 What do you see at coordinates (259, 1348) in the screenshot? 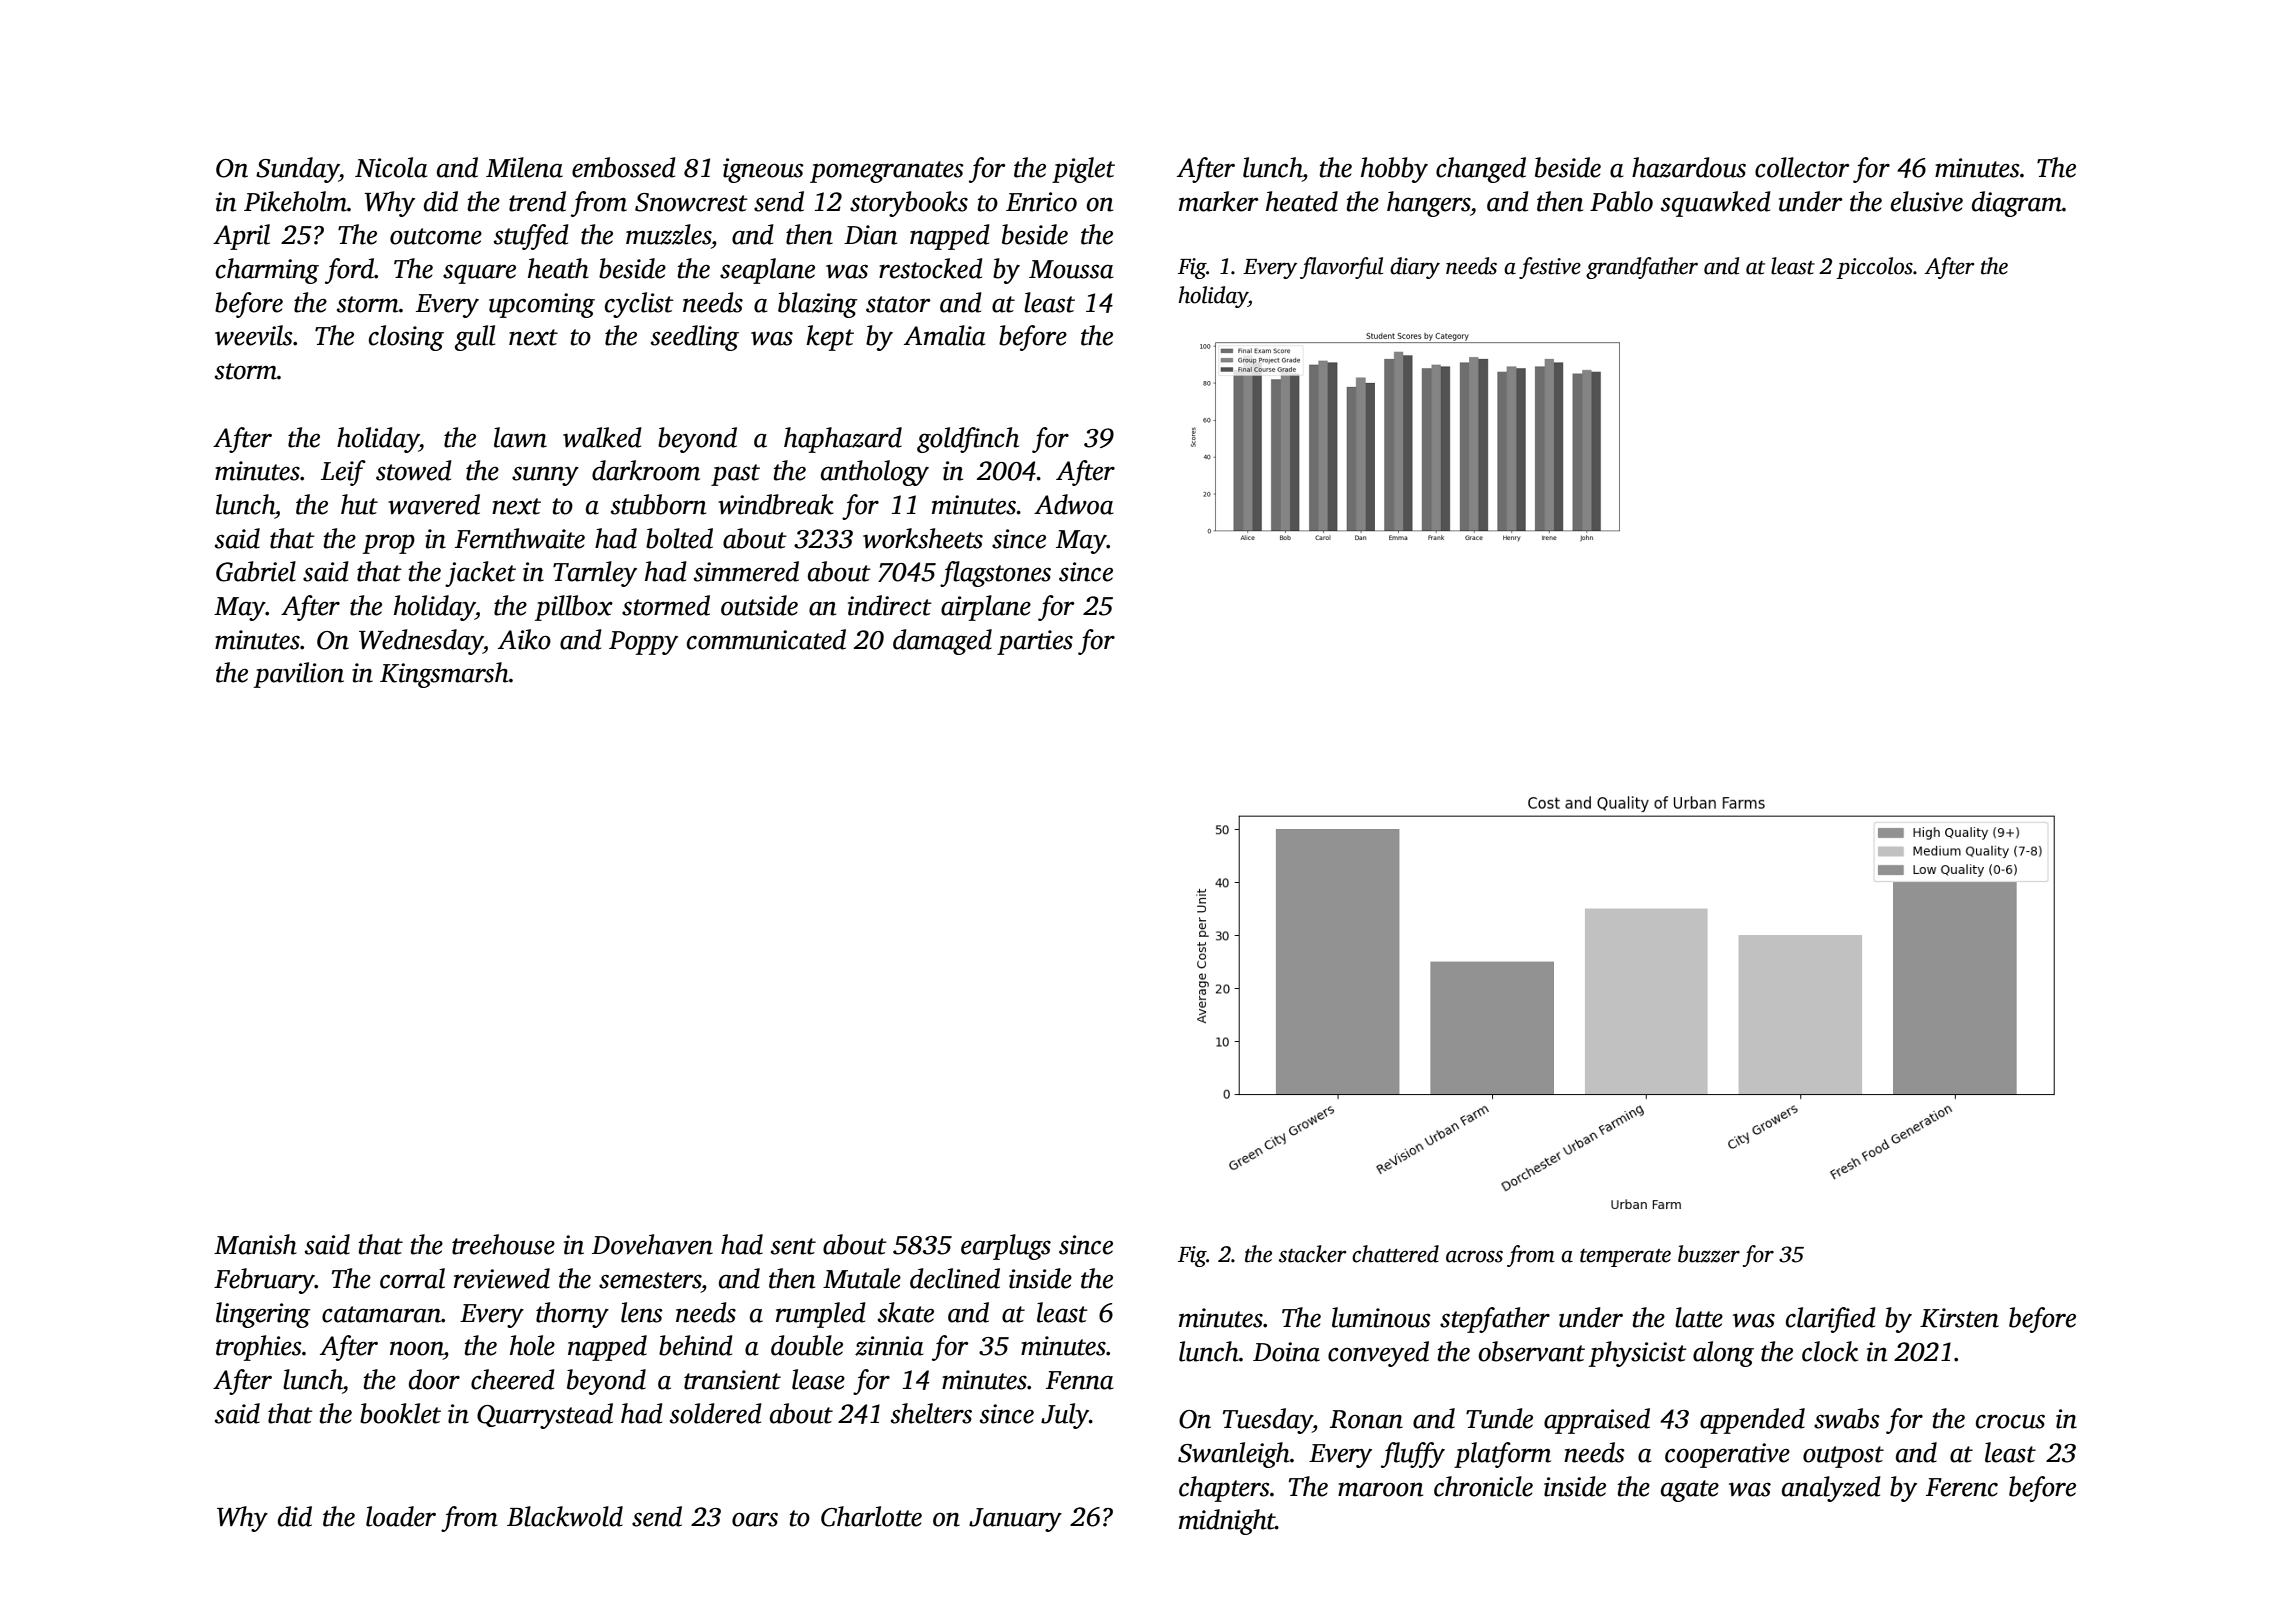
I see `trophies` at bounding box center [259, 1348].
